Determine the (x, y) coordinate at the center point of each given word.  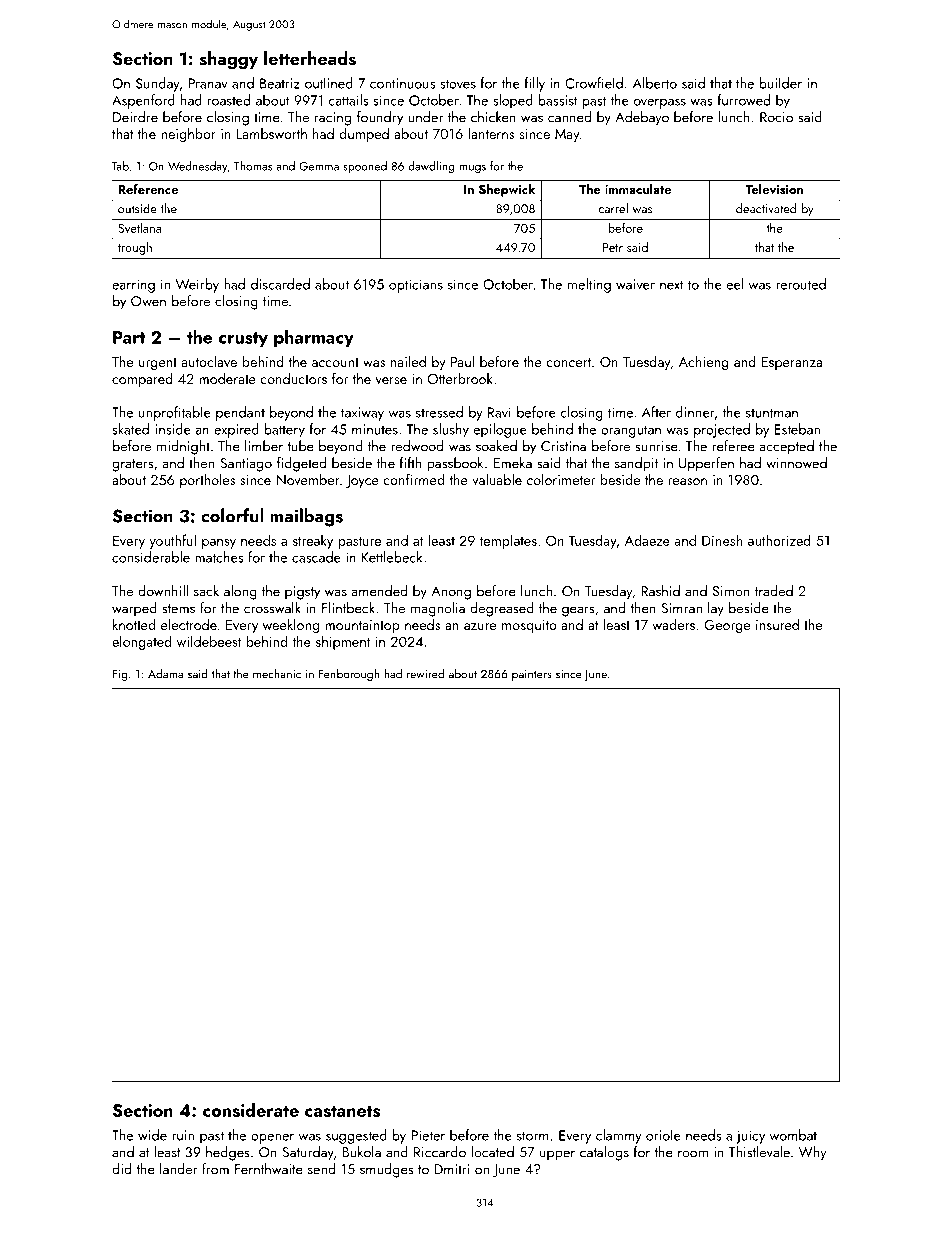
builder (780, 83)
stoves (458, 84)
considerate (251, 1110)
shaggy (228, 60)
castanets (342, 1111)
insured (777, 624)
